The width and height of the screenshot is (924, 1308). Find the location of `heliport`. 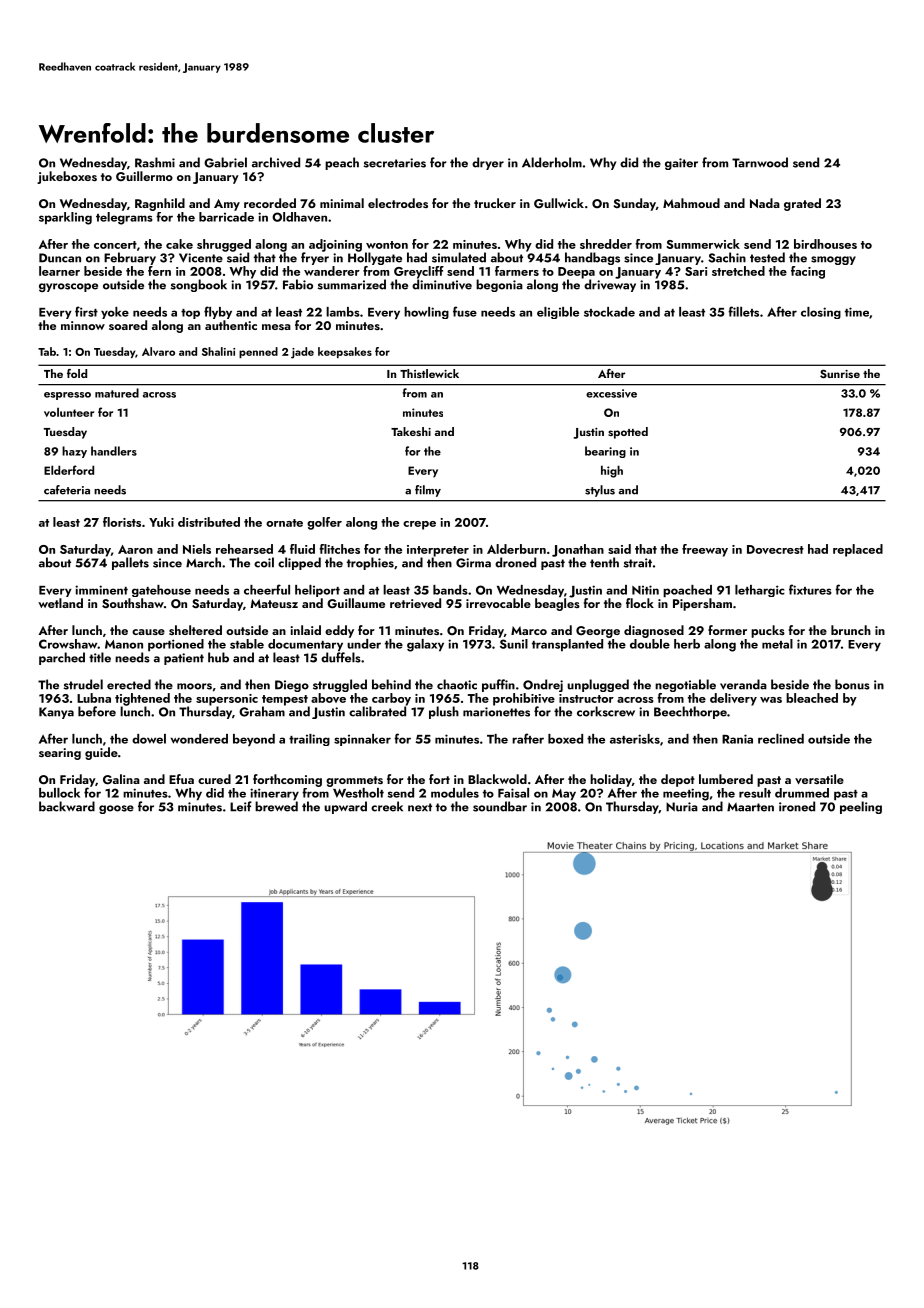

heliport is located at coordinates (317, 591).
